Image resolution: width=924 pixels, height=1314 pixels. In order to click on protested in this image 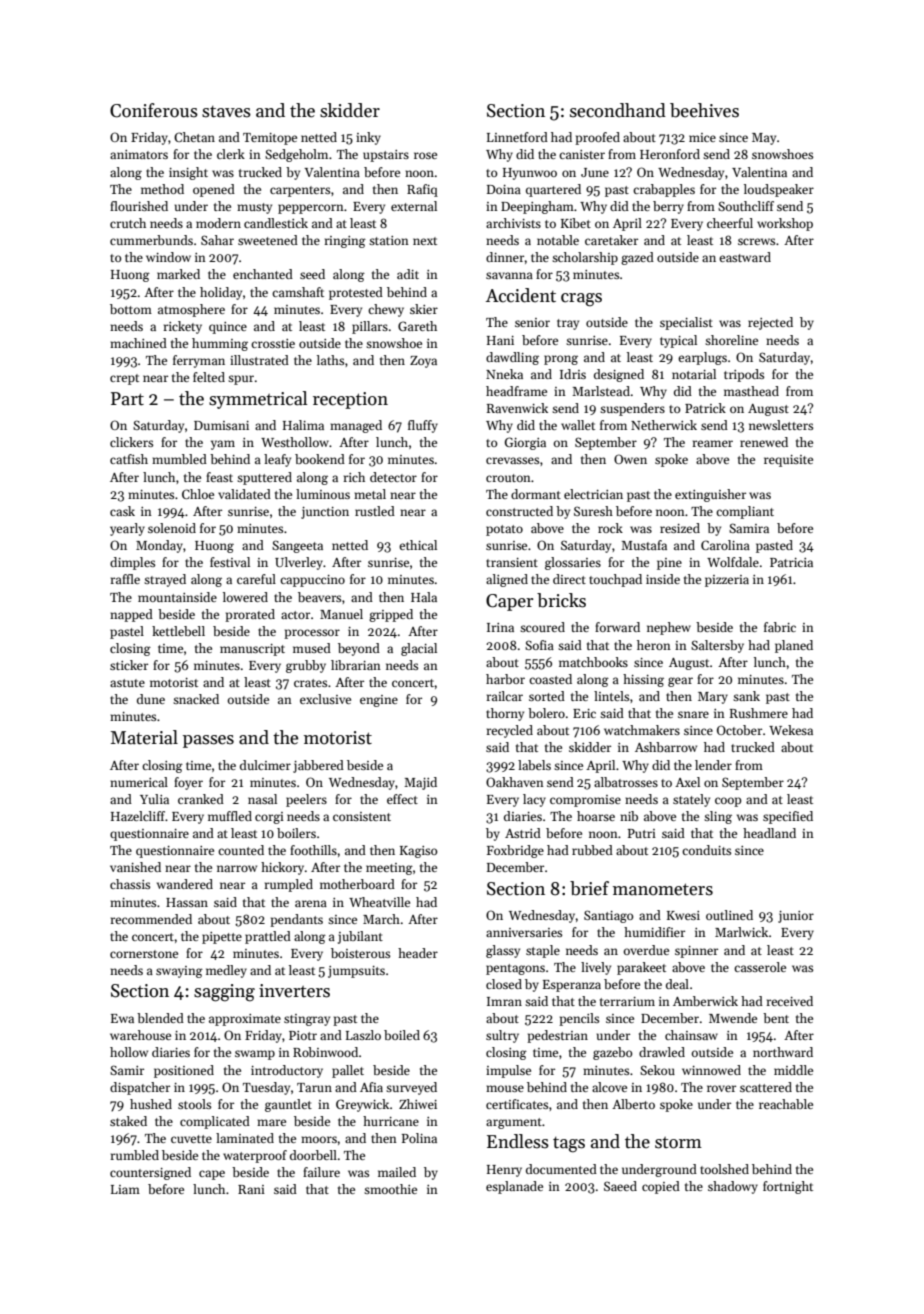, I will do `click(356, 293)`.
